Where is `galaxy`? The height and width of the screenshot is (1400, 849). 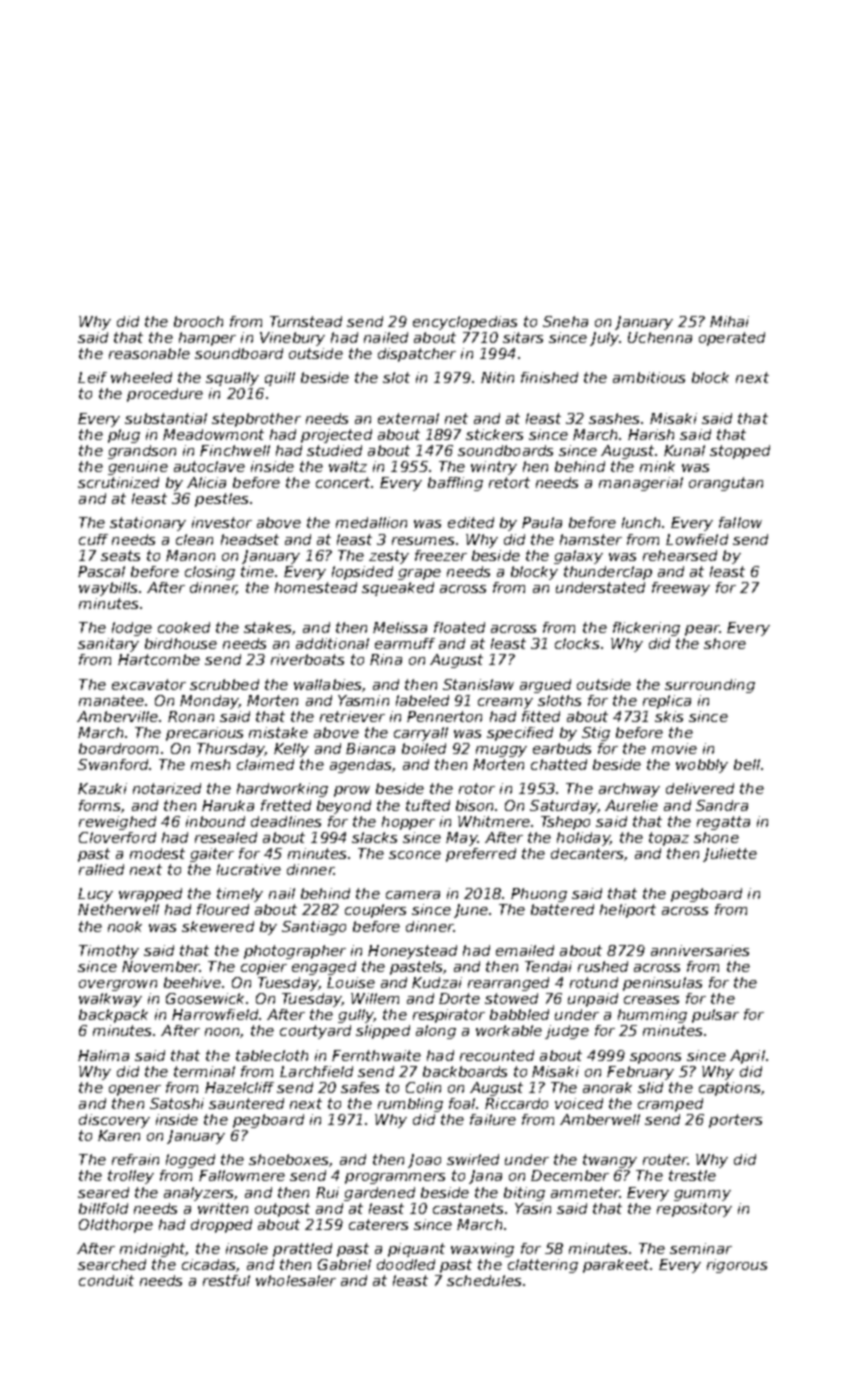 galaxy is located at coordinates (578, 557).
